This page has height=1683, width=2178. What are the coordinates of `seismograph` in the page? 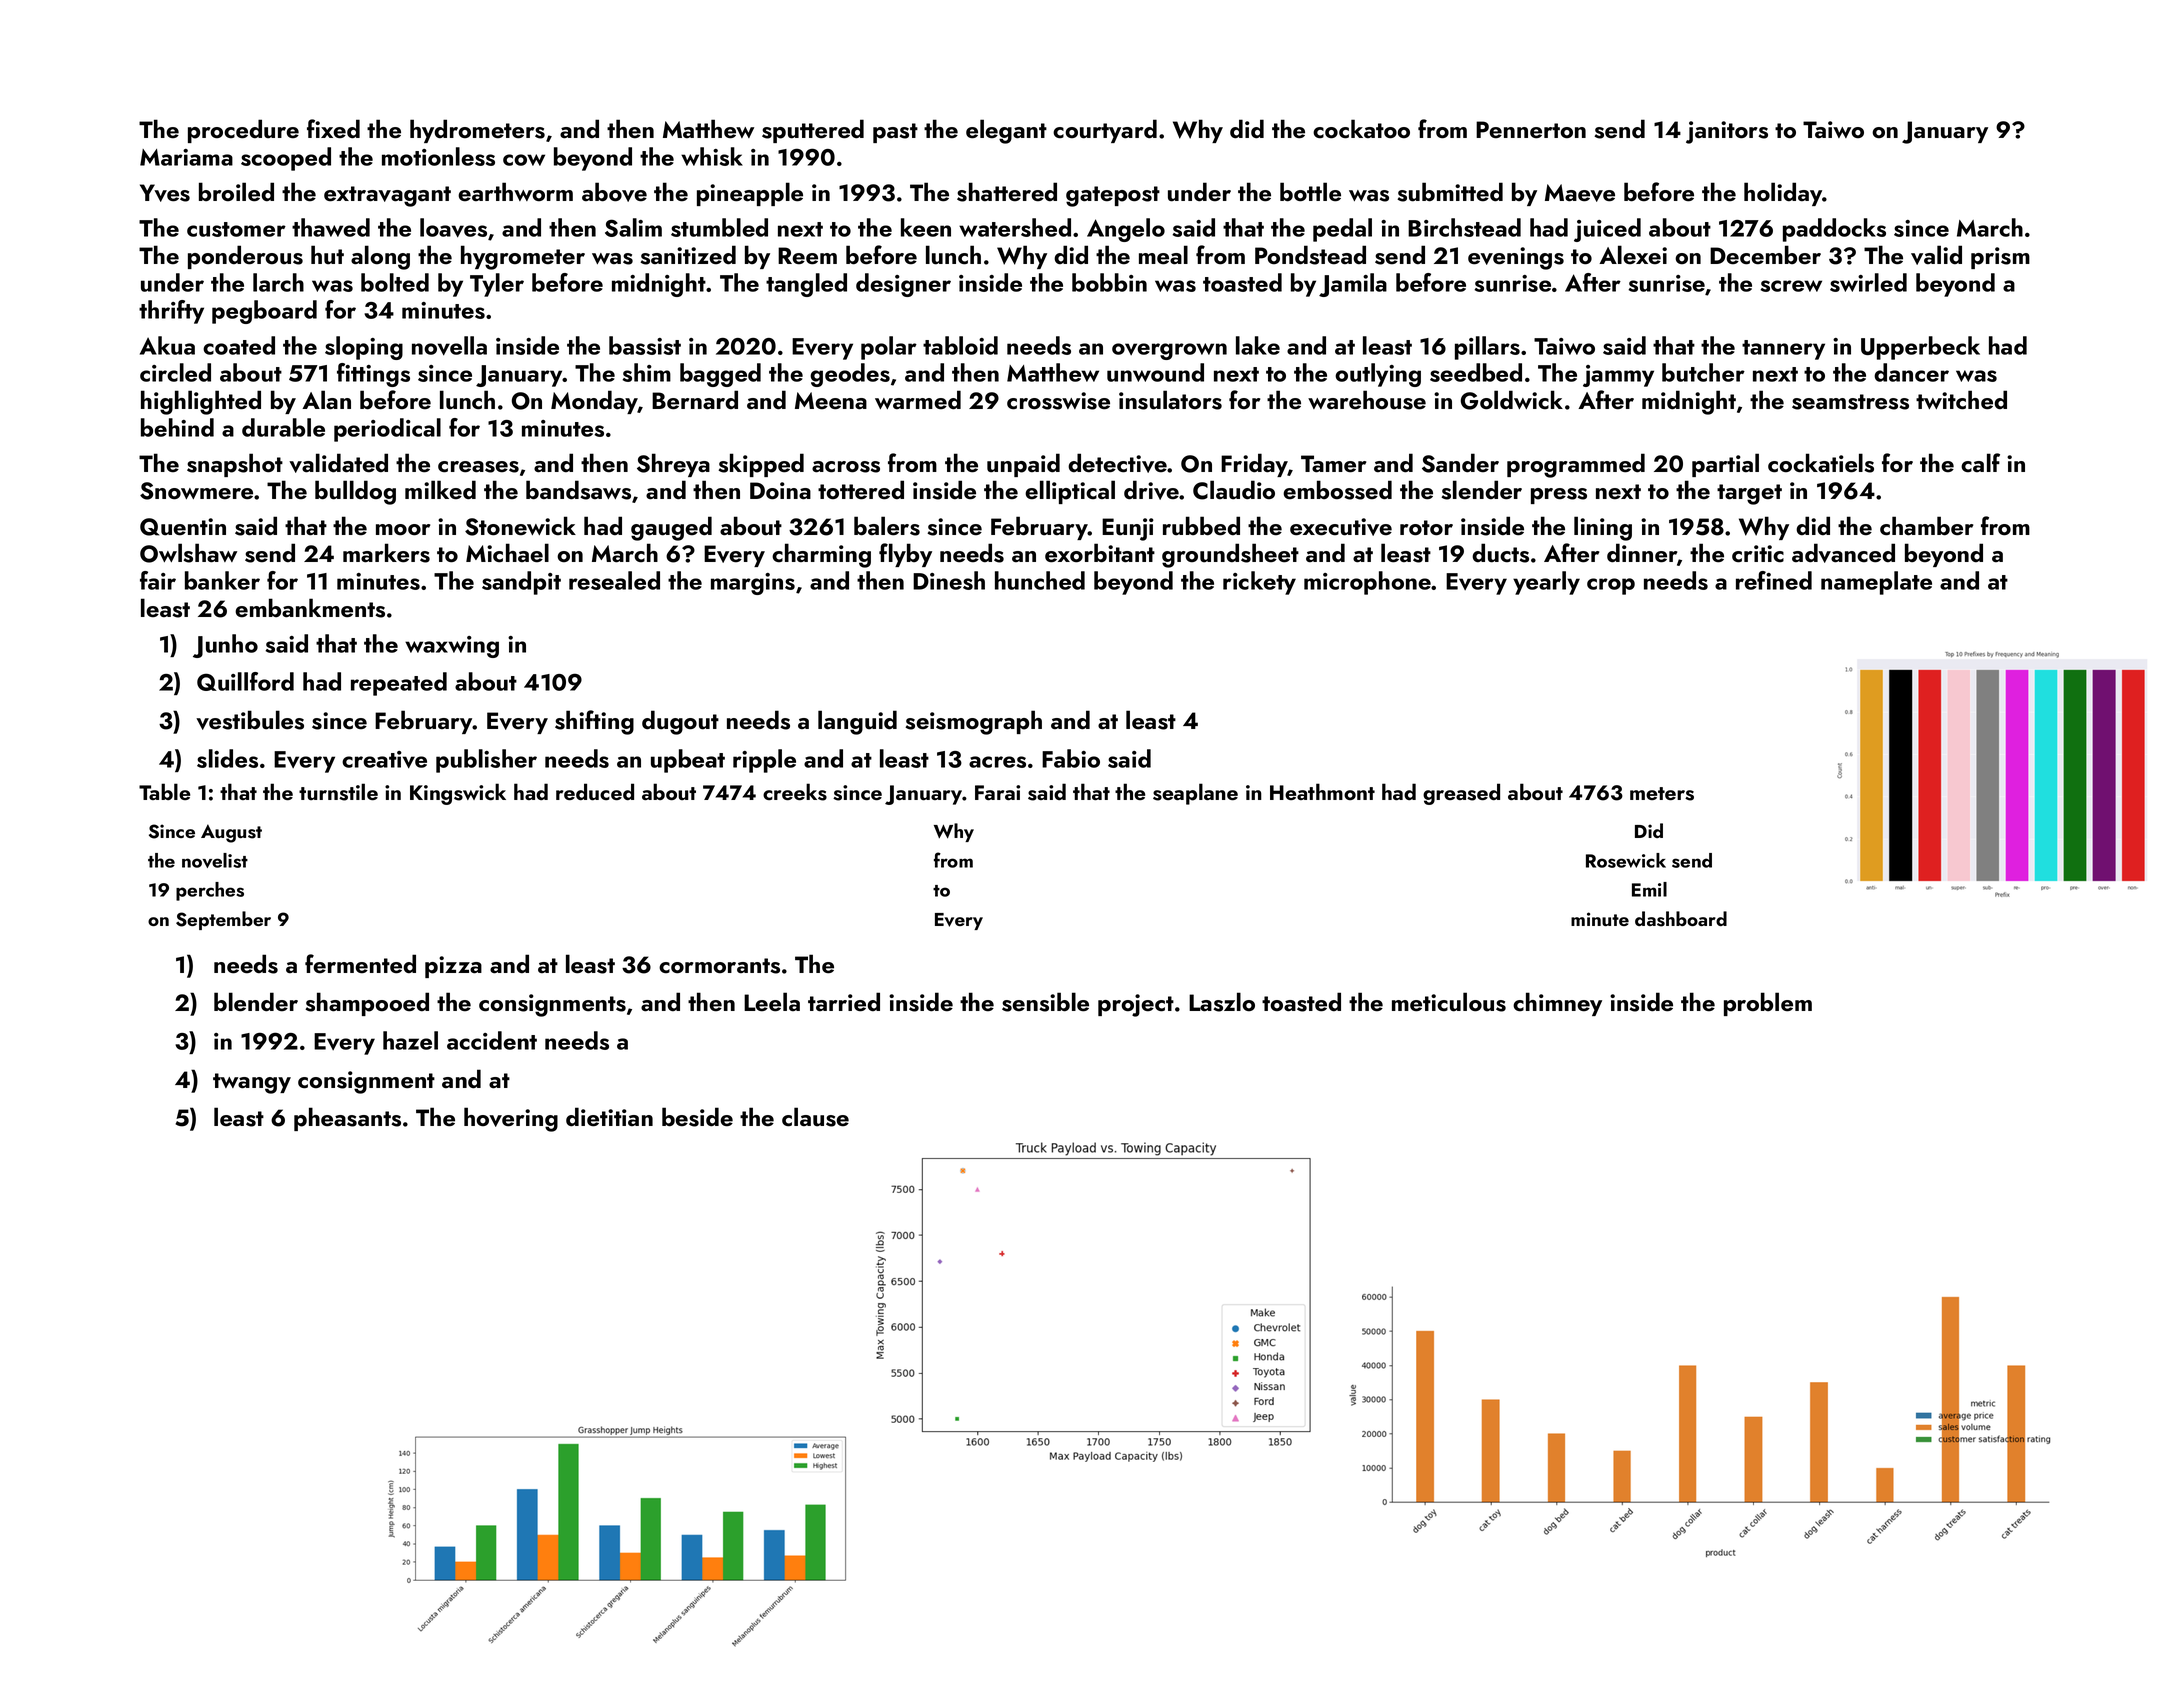 It's located at (973, 722).
